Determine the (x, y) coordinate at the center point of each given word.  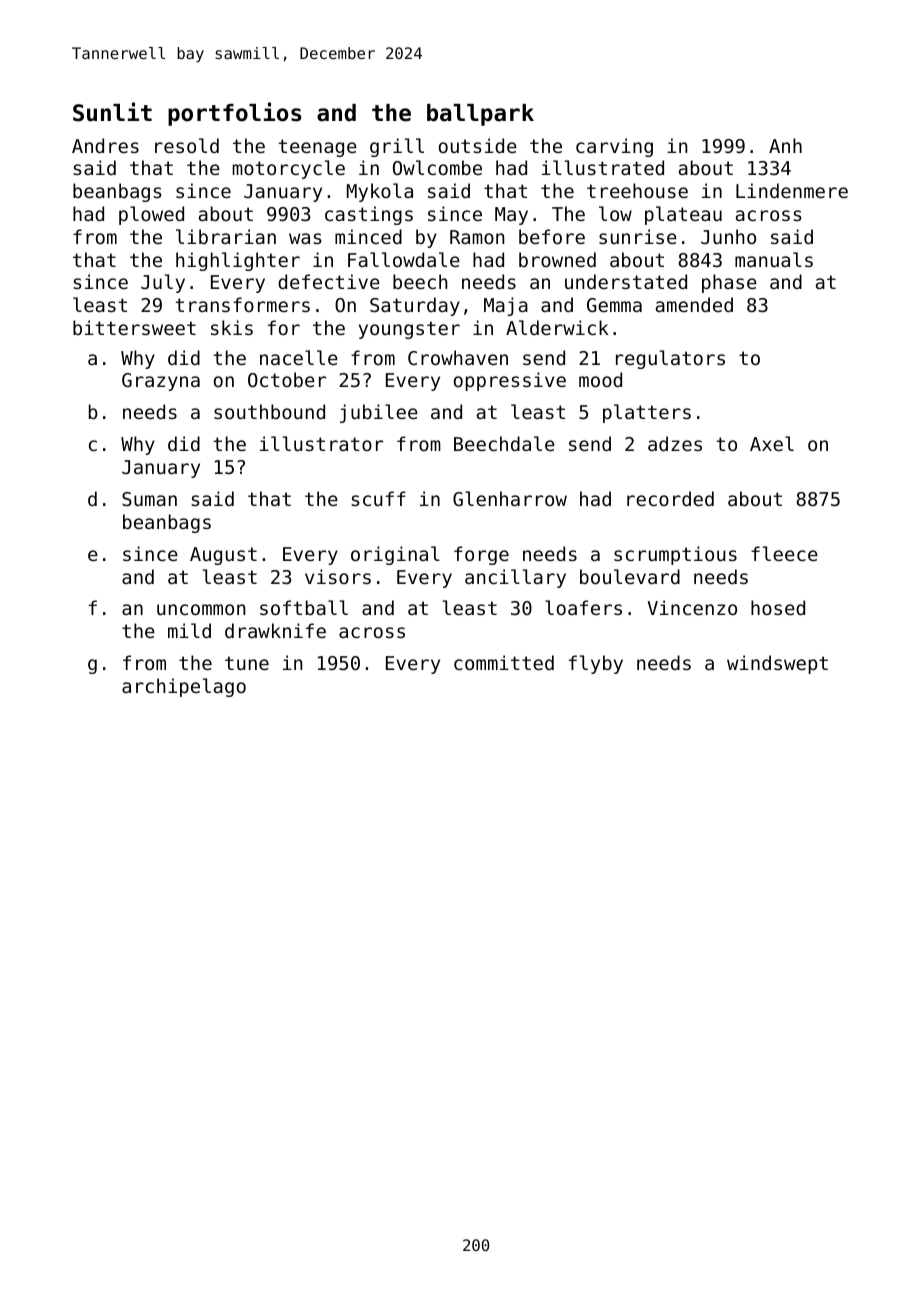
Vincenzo (692, 607)
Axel (772, 443)
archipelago (184, 687)
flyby (596, 664)
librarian (226, 236)
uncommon (201, 609)
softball (304, 607)
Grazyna (161, 382)
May (511, 216)
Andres (105, 145)
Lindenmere (792, 190)
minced (368, 236)
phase (729, 283)
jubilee (379, 413)
